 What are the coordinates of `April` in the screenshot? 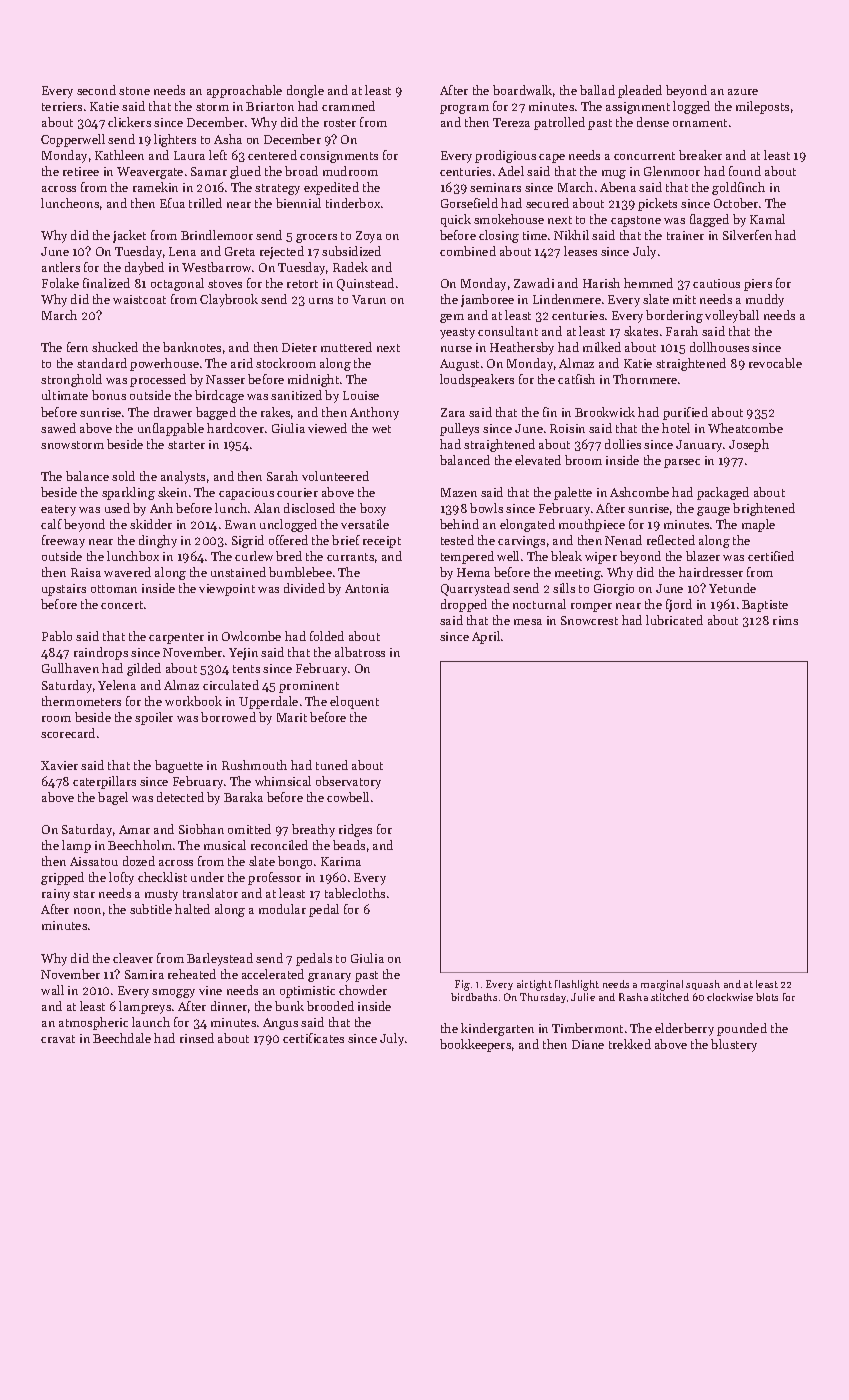 It's located at (486, 637).
